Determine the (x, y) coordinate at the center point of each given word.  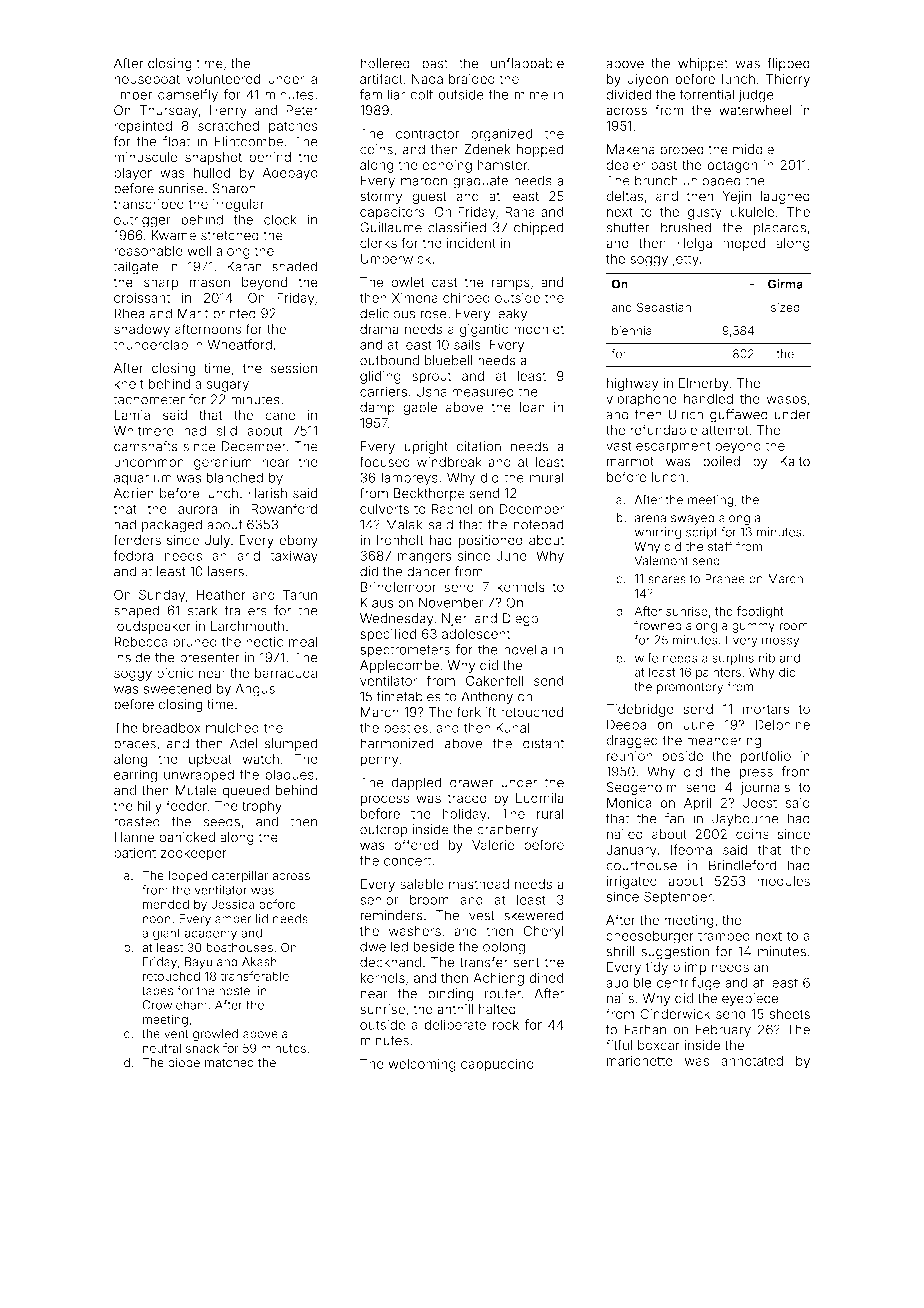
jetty (685, 260)
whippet (703, 64)
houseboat (147, 79)
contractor (428, 134)
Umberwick (395, 258)
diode (184, 1062)
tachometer (149, 399)
